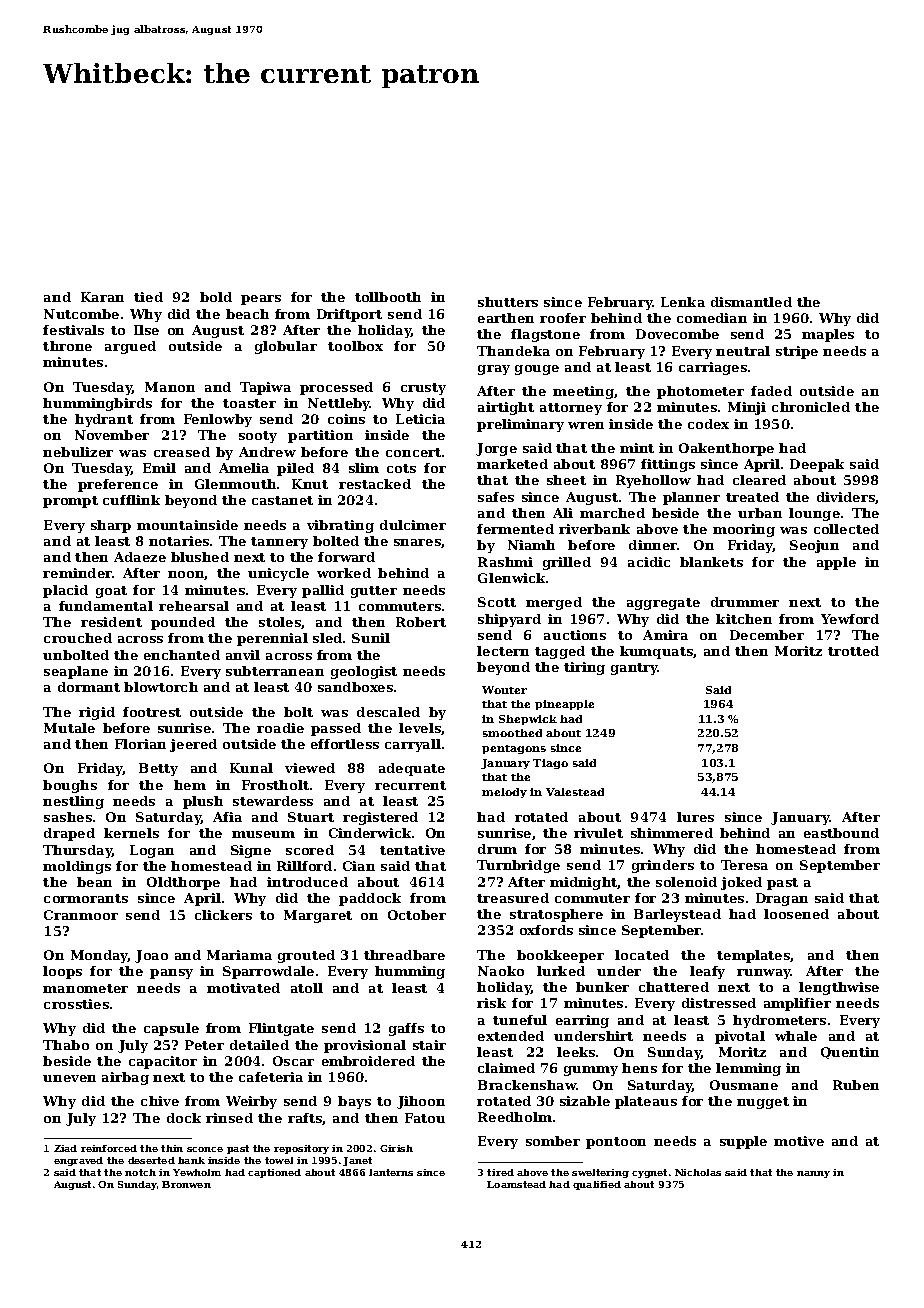 This image has width=924, height=1308. Describe the element at coordinates (726, 449) in the image. I see `Oakenthorpe` at that location.
